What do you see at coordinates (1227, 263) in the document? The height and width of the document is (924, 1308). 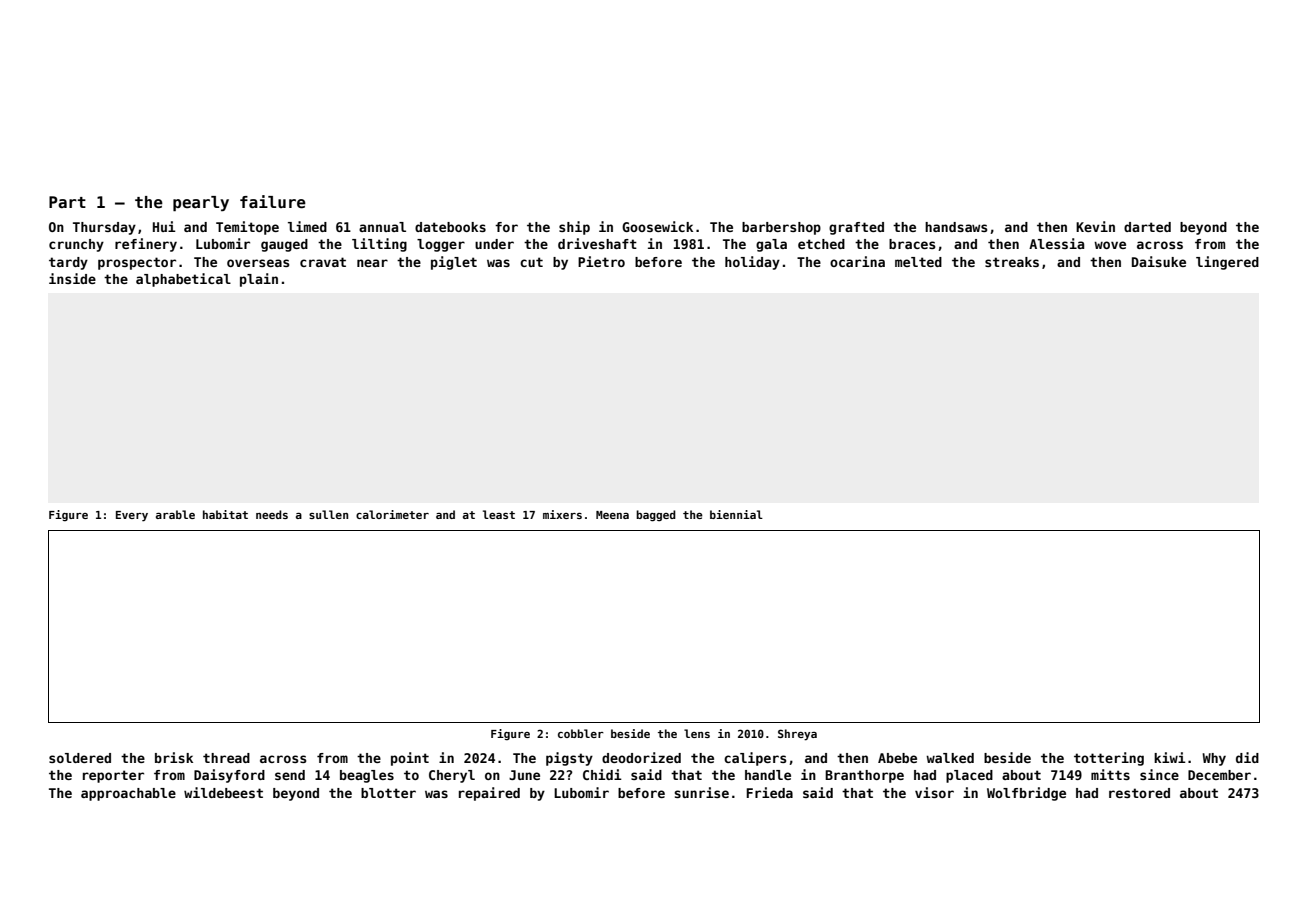 I see `lingered` at bounding box center [1227, 263].
